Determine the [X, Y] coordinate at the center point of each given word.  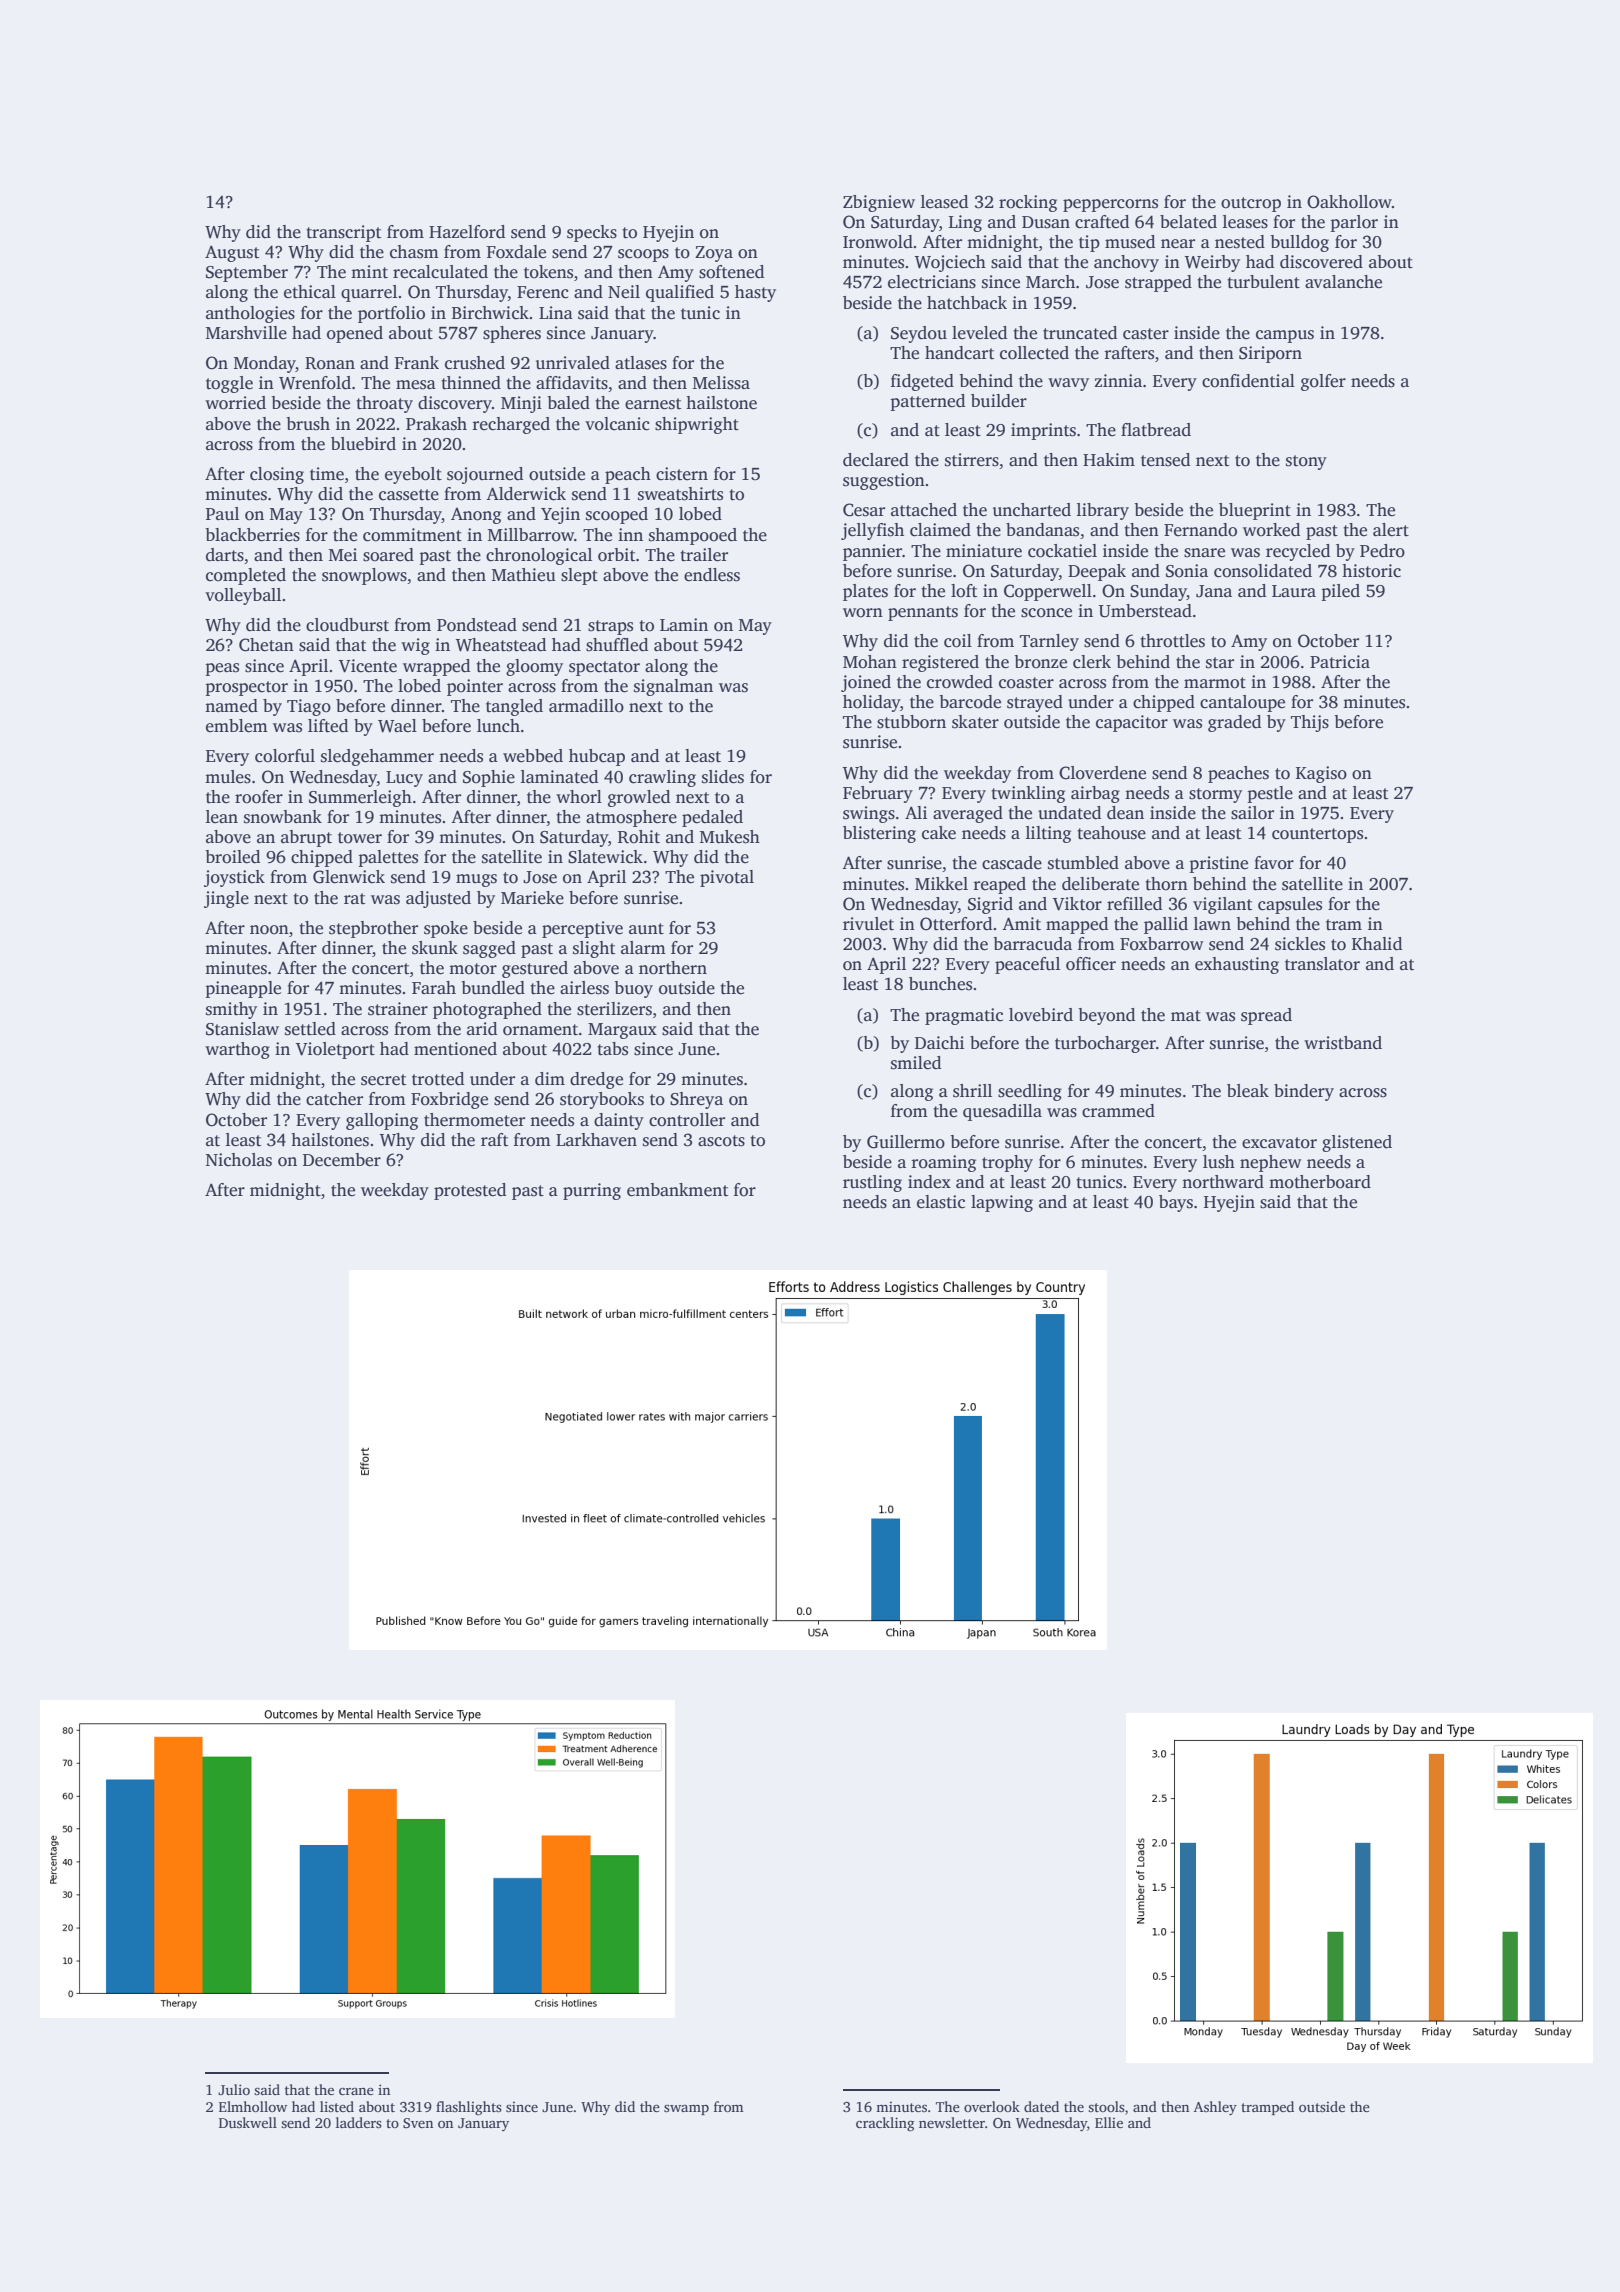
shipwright [697, 425]
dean [1125, 813]
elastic [941, 1202]
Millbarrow [531, 535]
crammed [1118, 1111]
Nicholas [238, 1160]
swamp [686, 2109]
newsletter [952, 2122]
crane [356, 2091]
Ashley [1215, 2108]
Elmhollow [253, 2106]
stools [1106, 2106]
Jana [1214, 591]
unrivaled [573, 363]
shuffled [617, 645]
